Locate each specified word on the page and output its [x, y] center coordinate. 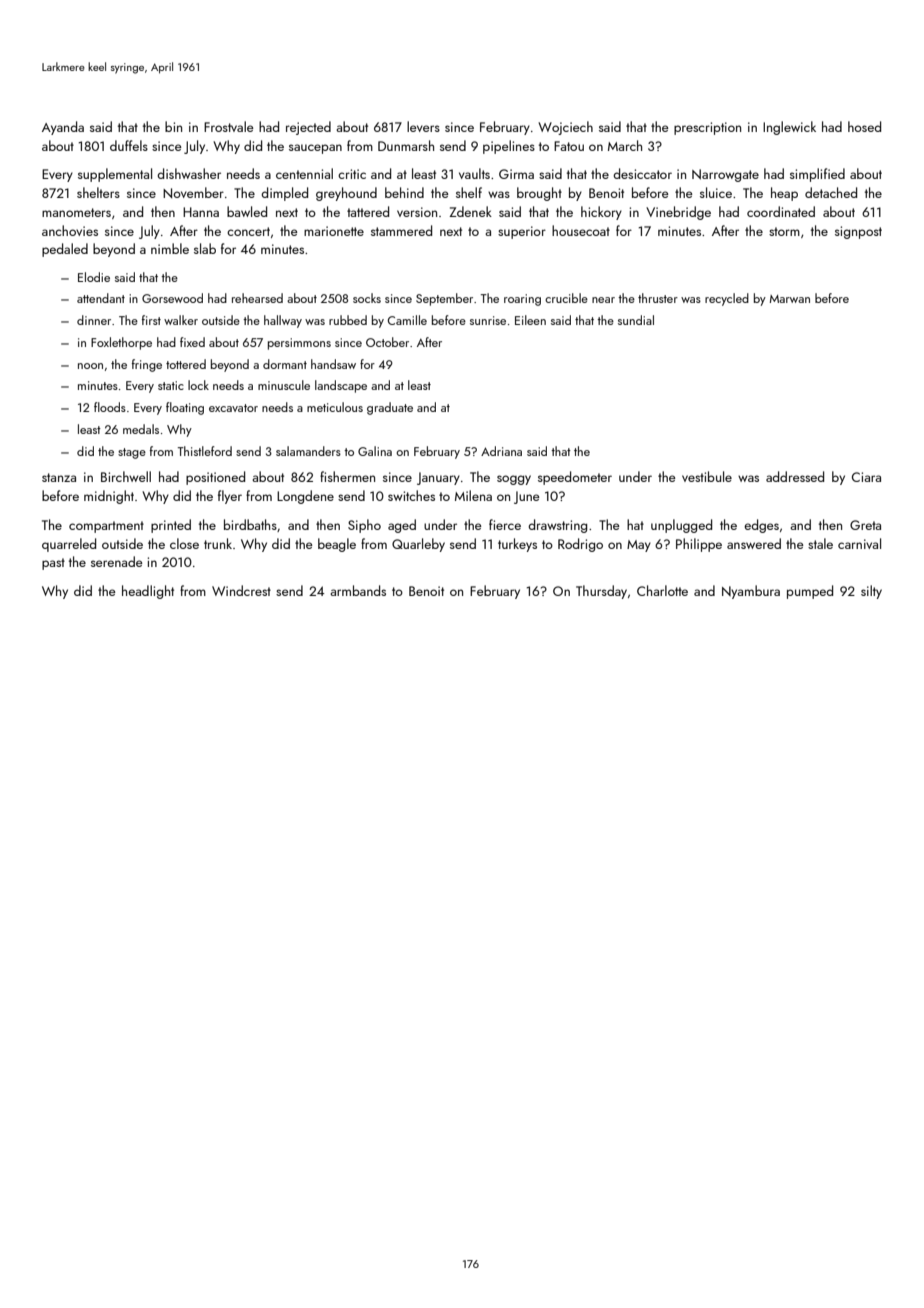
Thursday [601, 592]
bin [173, 126]
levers [423, 126]
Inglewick [789, 128]
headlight [148, 592]
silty [871, 592]
